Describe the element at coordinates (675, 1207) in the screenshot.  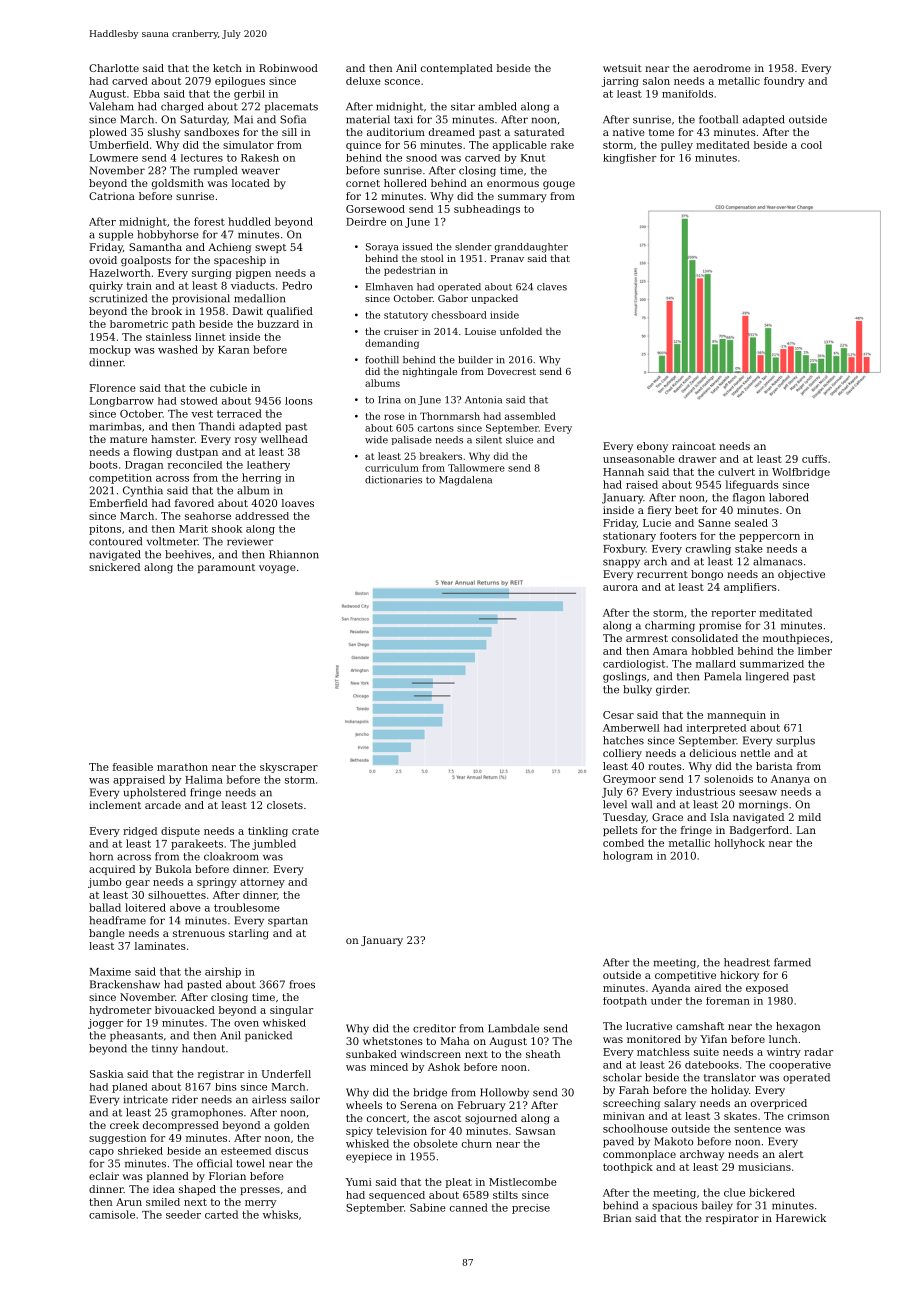
I see `spacious` at that location.
